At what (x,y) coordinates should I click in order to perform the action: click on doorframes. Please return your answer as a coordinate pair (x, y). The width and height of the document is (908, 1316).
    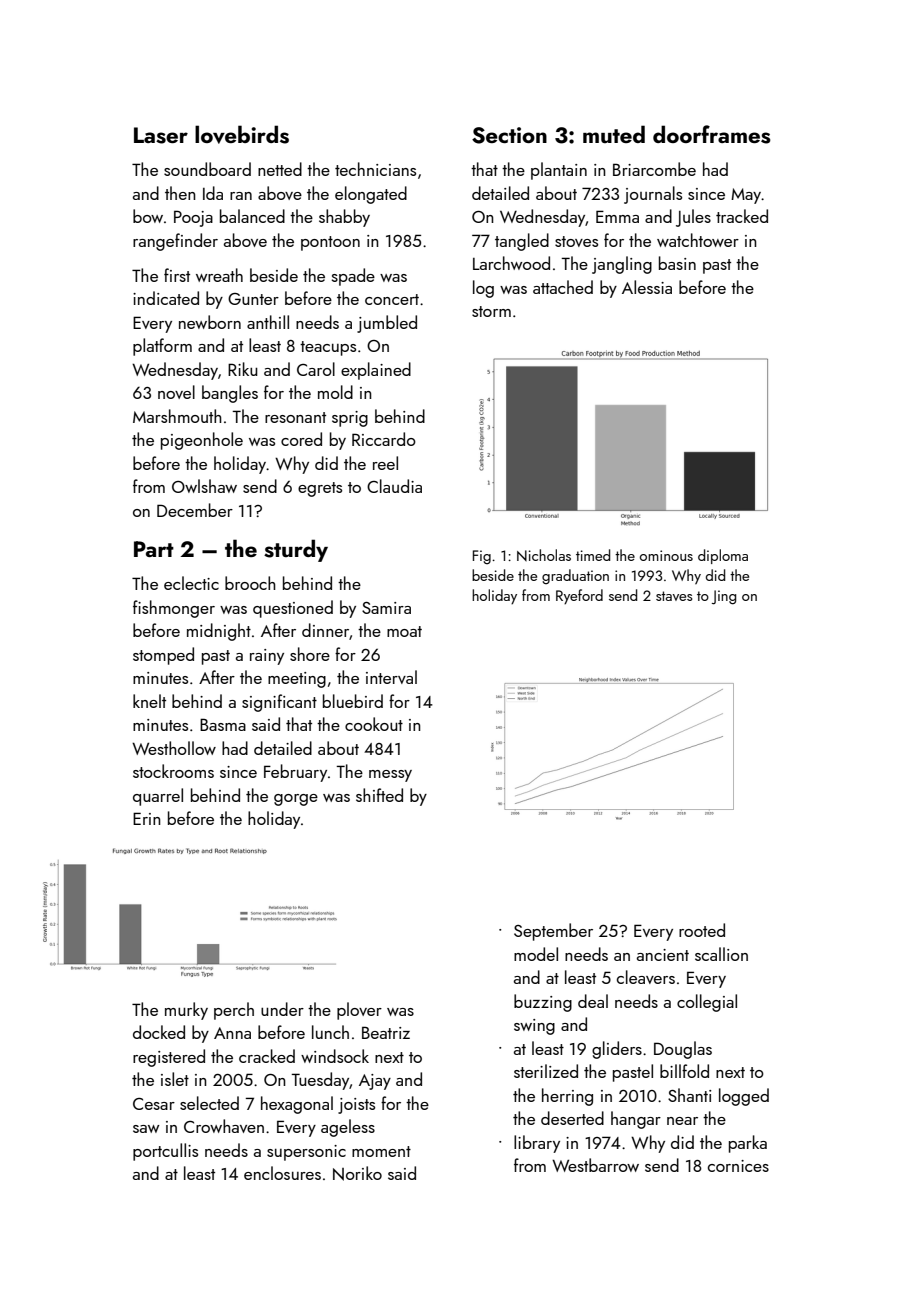
    Looking at the image, I should click on (712, 134).
